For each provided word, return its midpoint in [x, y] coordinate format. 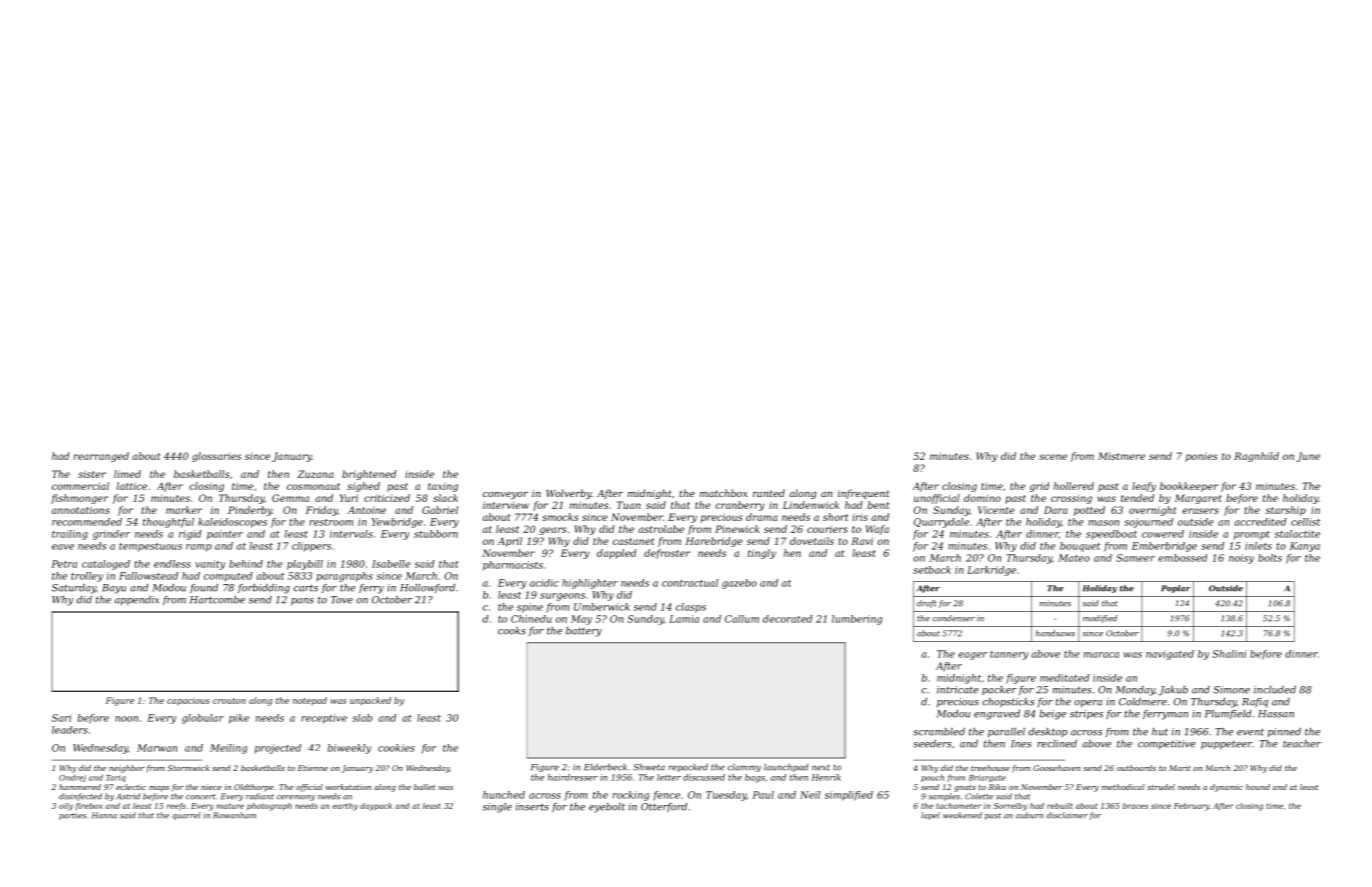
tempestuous [150, 547]
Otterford [664, 807]
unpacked [370, 701]
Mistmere [1121, 456]
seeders [932, 744]
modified [1100, 619]
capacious [188, 702]
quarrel [186, 816]
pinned [1284, 732]
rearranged [101, 457]
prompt [1252, 535]
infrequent [864, 494]
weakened [962, 815]
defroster [667, 554]
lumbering [857, 620]
